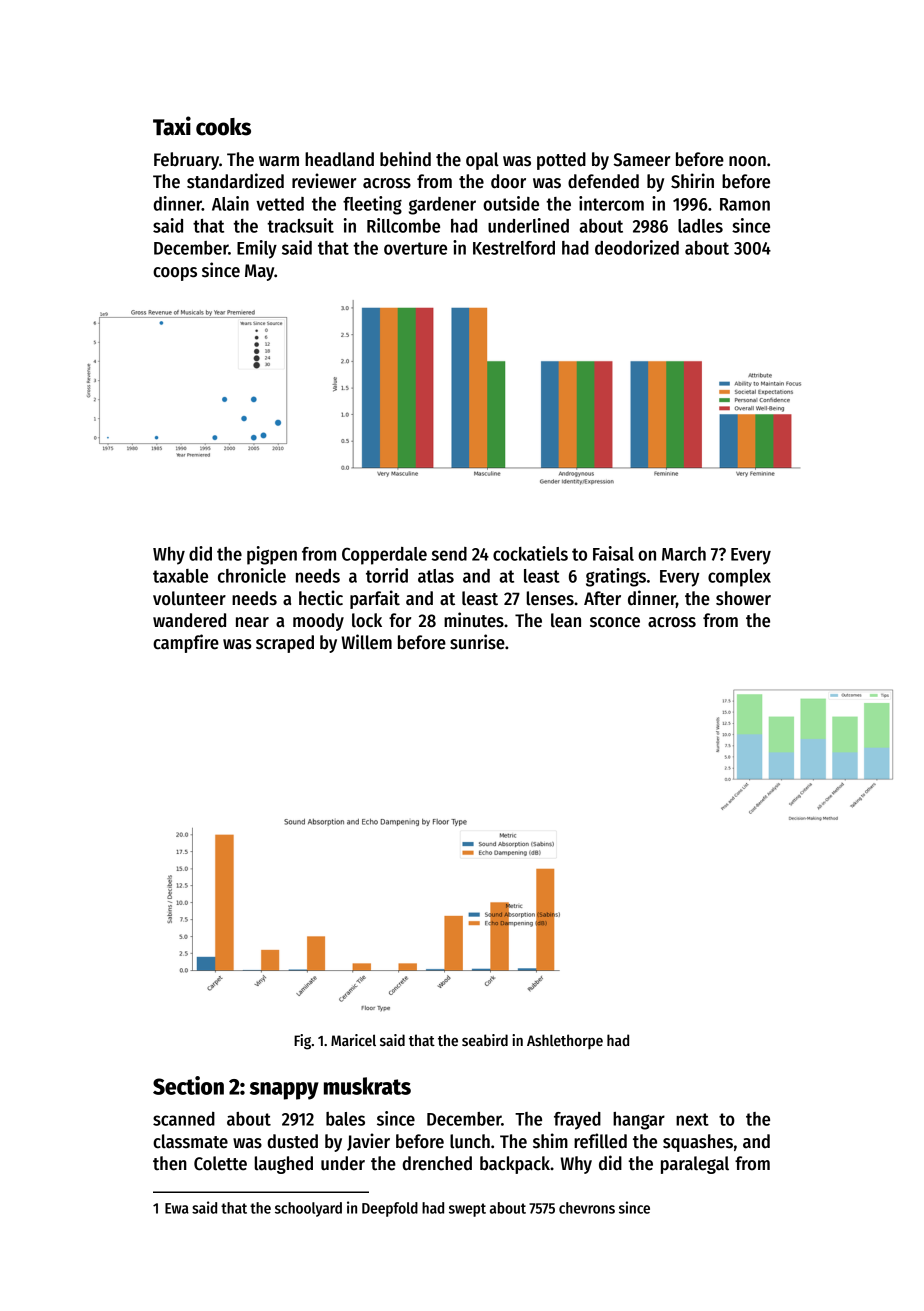 The width and height of the image is (924, 1311). I want to click on Sameer, so click(642, 160).
